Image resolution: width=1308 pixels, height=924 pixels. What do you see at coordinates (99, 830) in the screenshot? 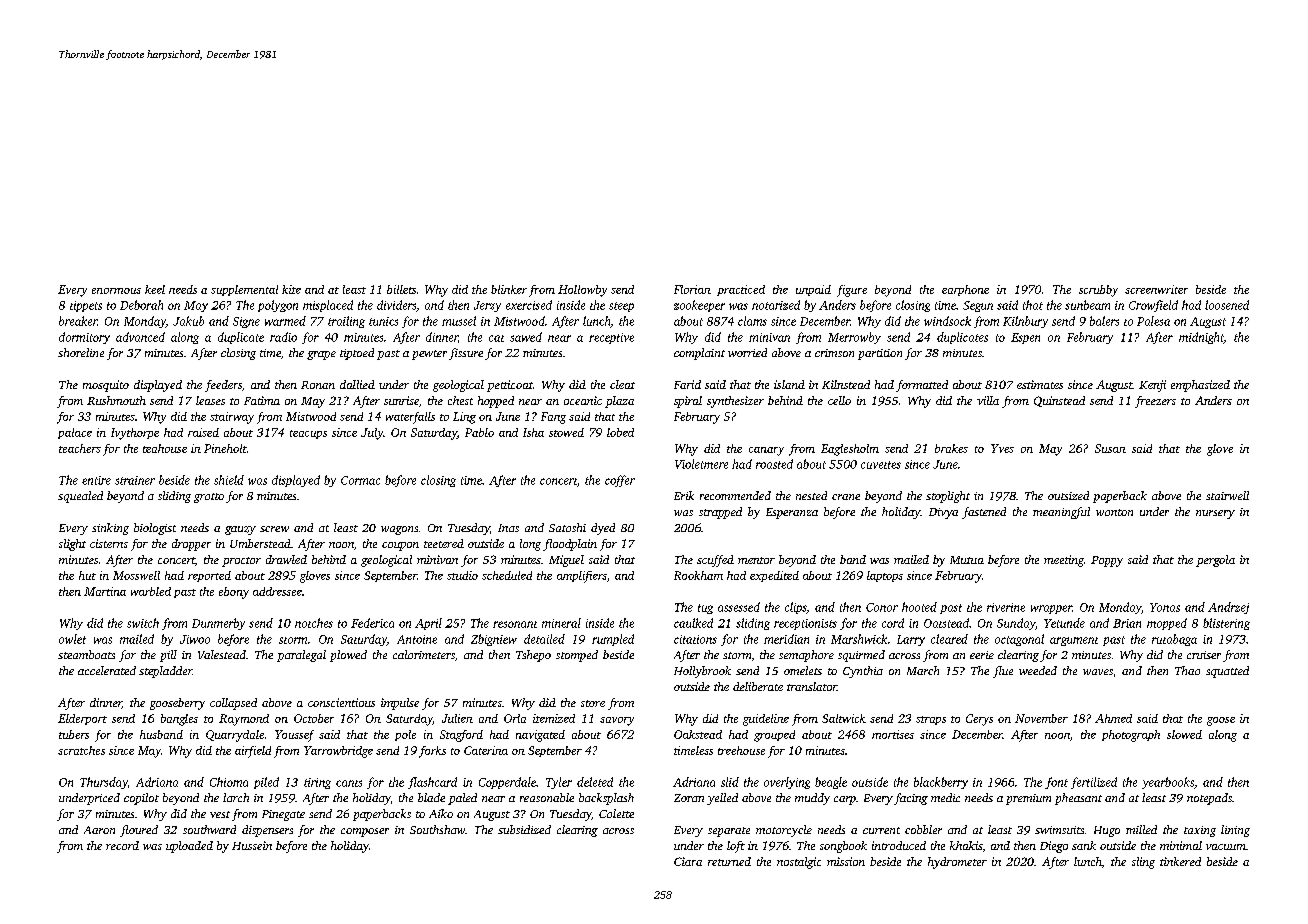
I see `Aaron` at bounding box center [99, 830].
